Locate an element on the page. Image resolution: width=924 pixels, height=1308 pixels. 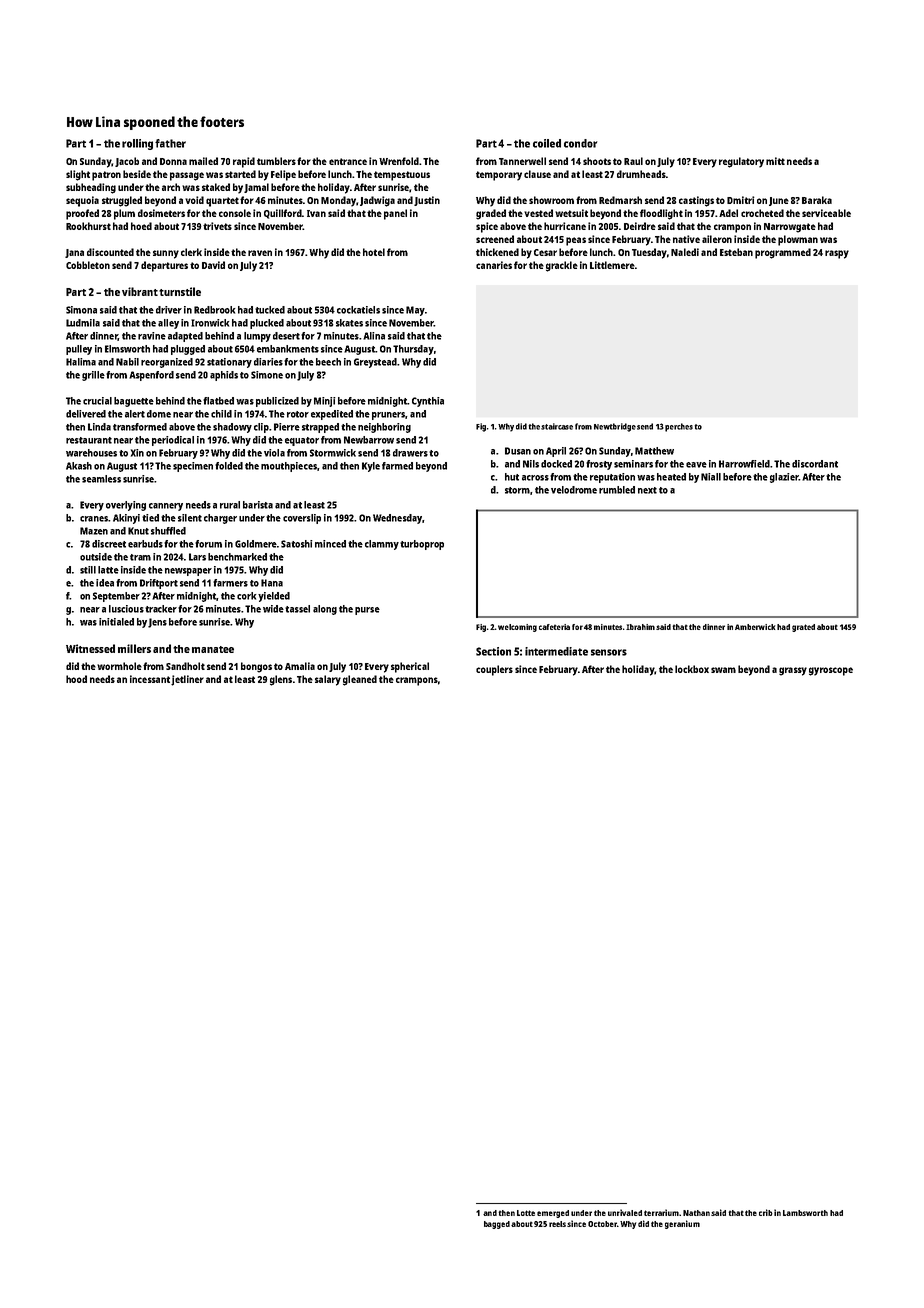
Nils is located at coordinates (531, 464).
